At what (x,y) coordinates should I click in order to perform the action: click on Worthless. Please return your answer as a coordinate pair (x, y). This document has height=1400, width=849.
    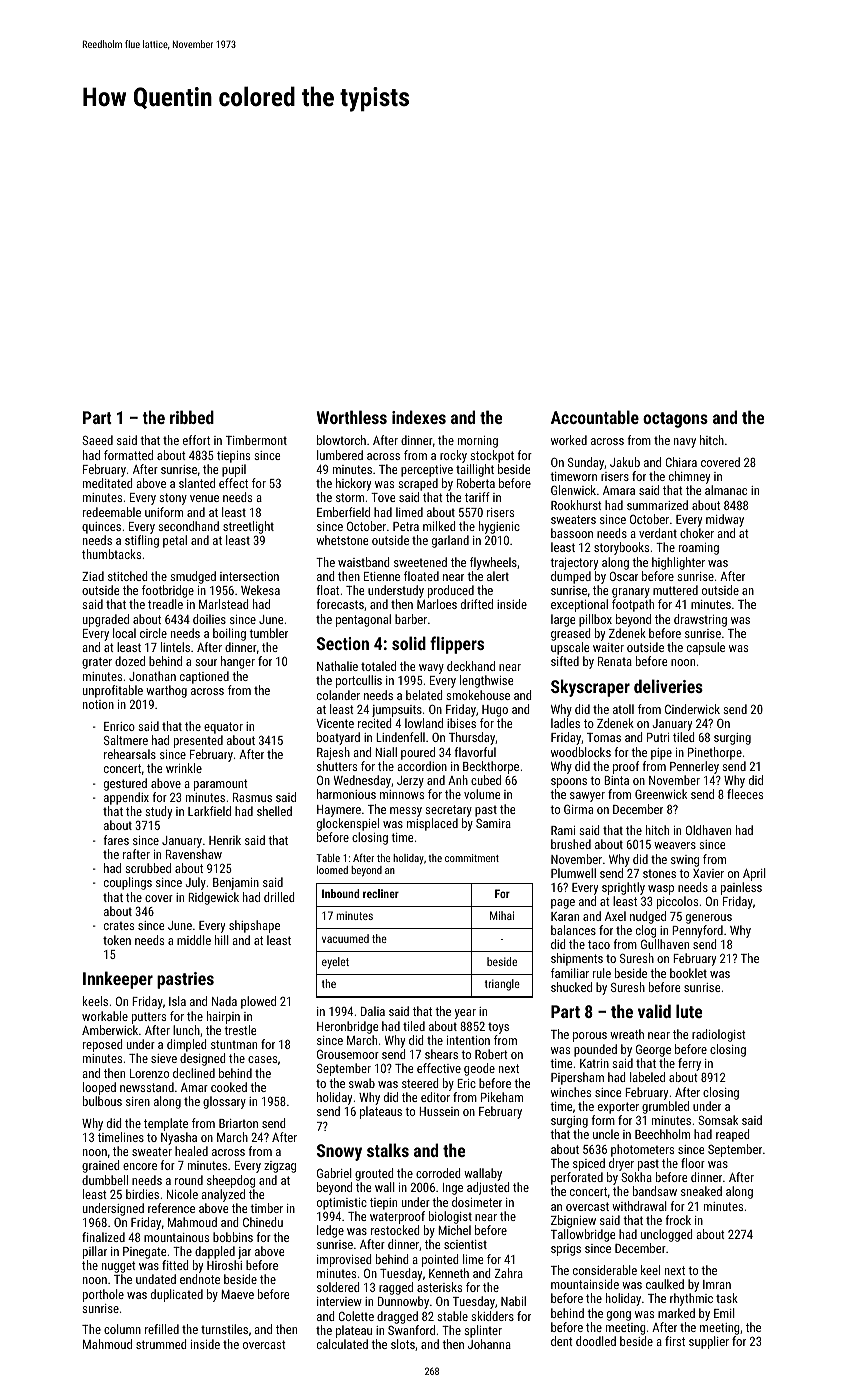
    Looking at the image, I should click on (352, 417).
